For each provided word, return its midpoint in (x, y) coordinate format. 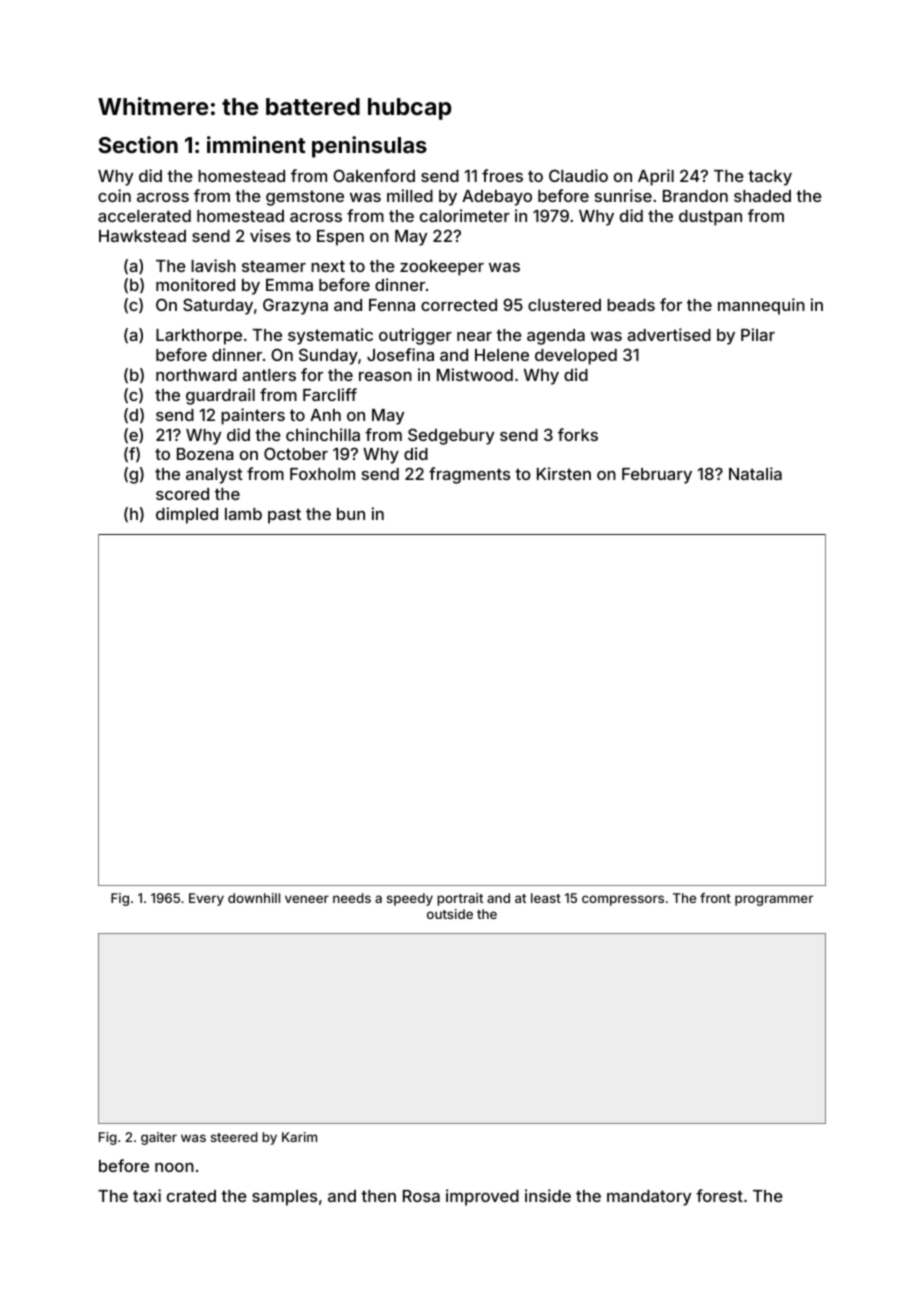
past (284, 516)
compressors (623, 900)
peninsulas (369, 147)
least (546, 898)
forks (578, 434)
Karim (299, 1137)
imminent (256, 144)
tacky (770, 178)
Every (206, 899)
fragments (469, 475)
